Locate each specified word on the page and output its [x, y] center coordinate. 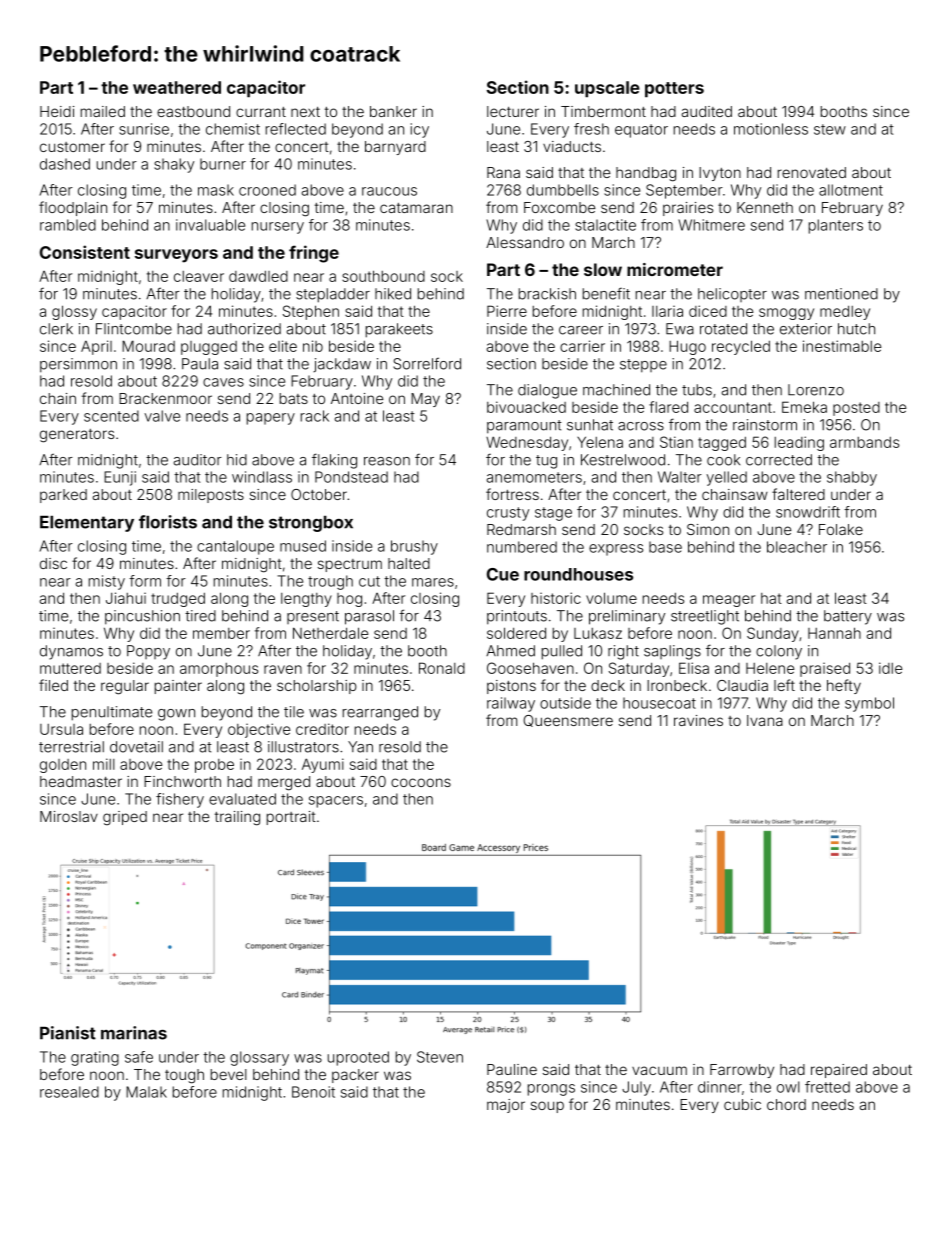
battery [848, 617]
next [305, 112]
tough [184, 1076]
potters [674, 90]
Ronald [442, 668]
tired [200, 616]
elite [283, 346]
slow [603, 269]
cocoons [421, 782]
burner [223, 164]
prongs [551, 1090]
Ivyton [720, 174]
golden [63, 766]
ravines [698, 720]
